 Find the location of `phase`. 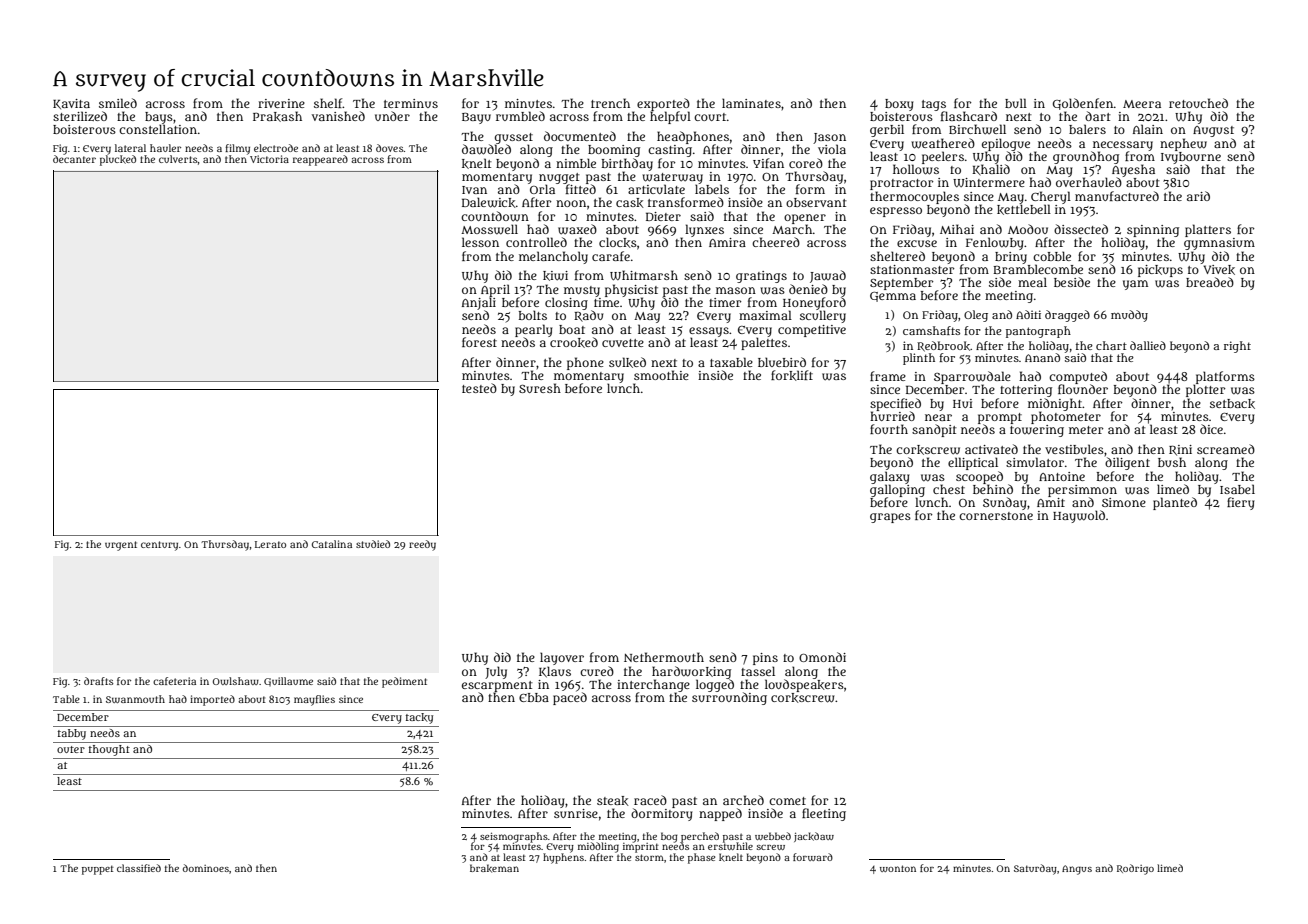

phase is located at coordinates (701, 858).
